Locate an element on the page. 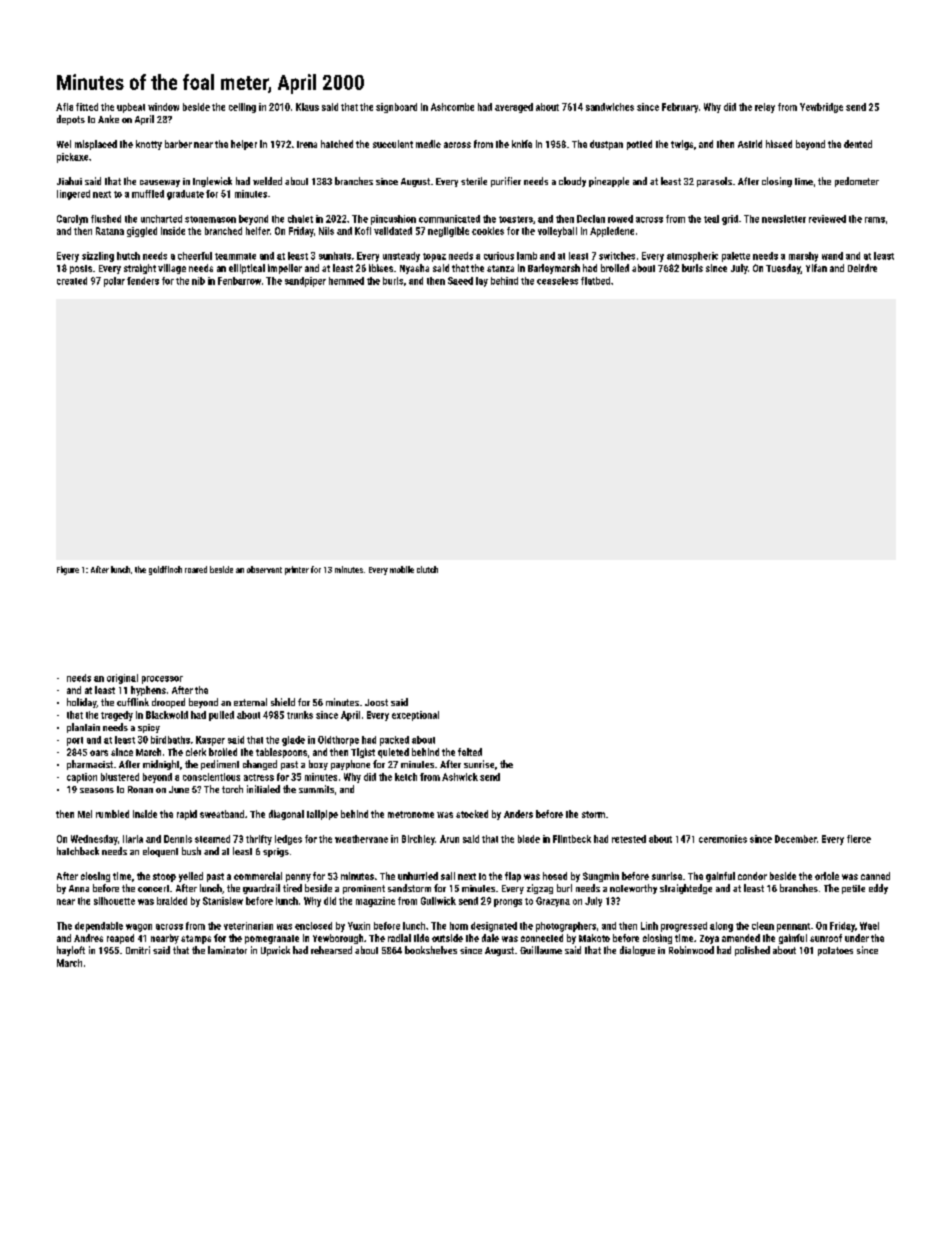  Saeed is located at coordinates (460, 281).
